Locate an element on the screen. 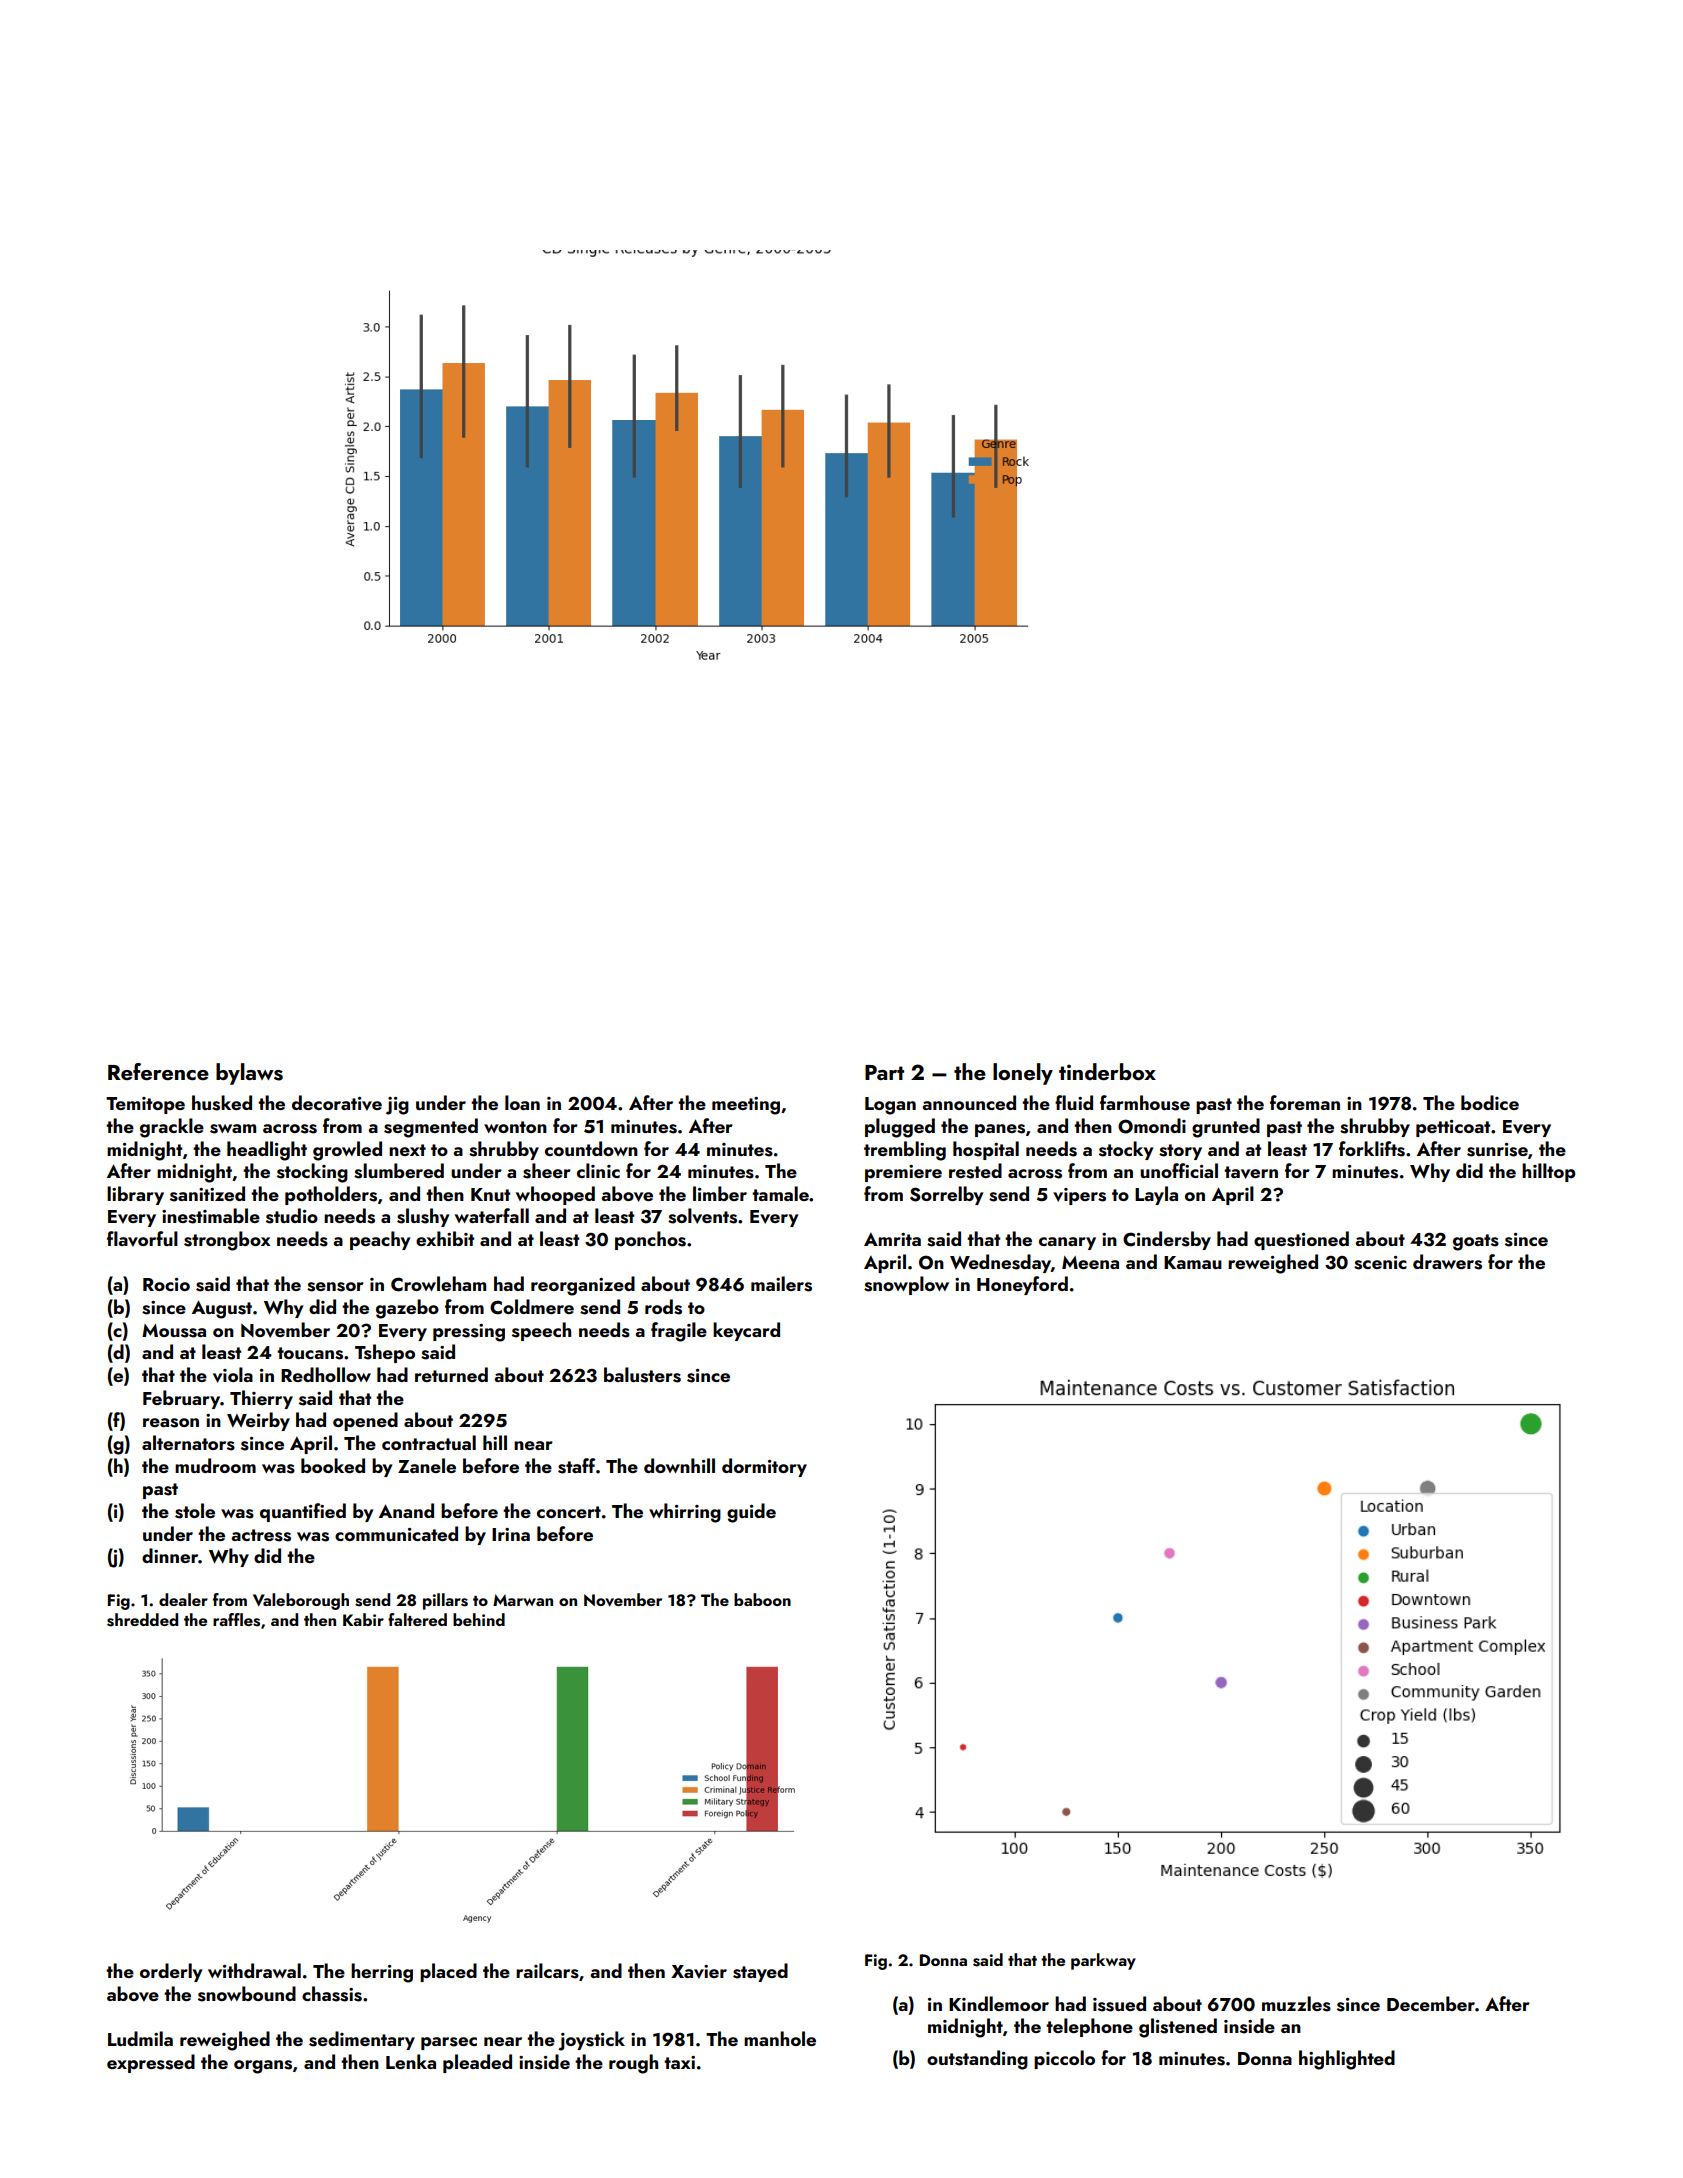 The width and height of the screenshot is (1683, 2178). guide is located at coordinates (751, 1513).
